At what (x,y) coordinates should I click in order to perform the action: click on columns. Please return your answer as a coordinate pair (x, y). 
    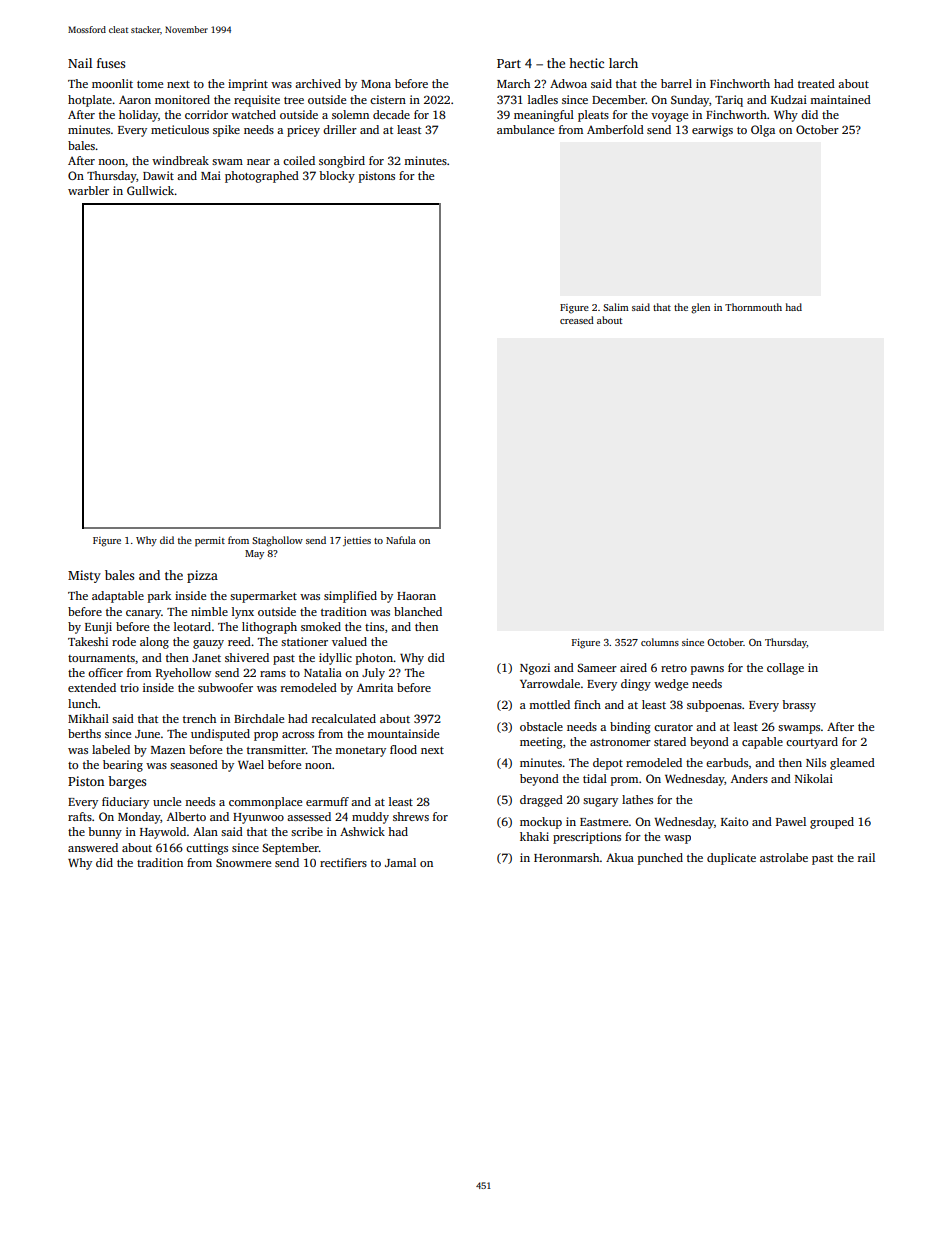
    Looking at the image, I should click on (660, 642).
